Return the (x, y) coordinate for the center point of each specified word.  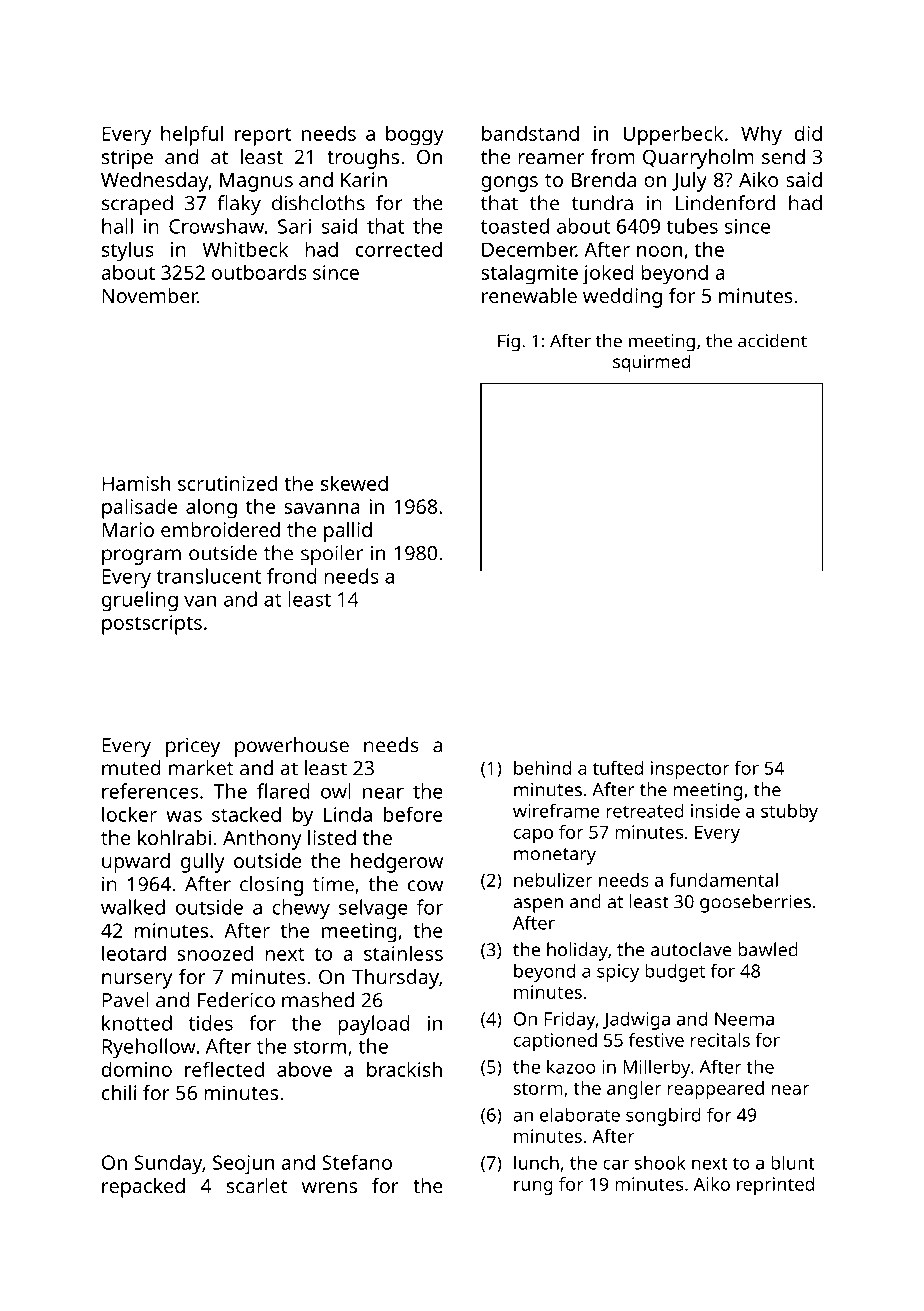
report (263, 136)
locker (129, 814)
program (141, 557)
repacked (143, 1188)
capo (533, 836)
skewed (354, 483)
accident (772, 341)
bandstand (530, 133)
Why (761, 135)
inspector (690, 770)
